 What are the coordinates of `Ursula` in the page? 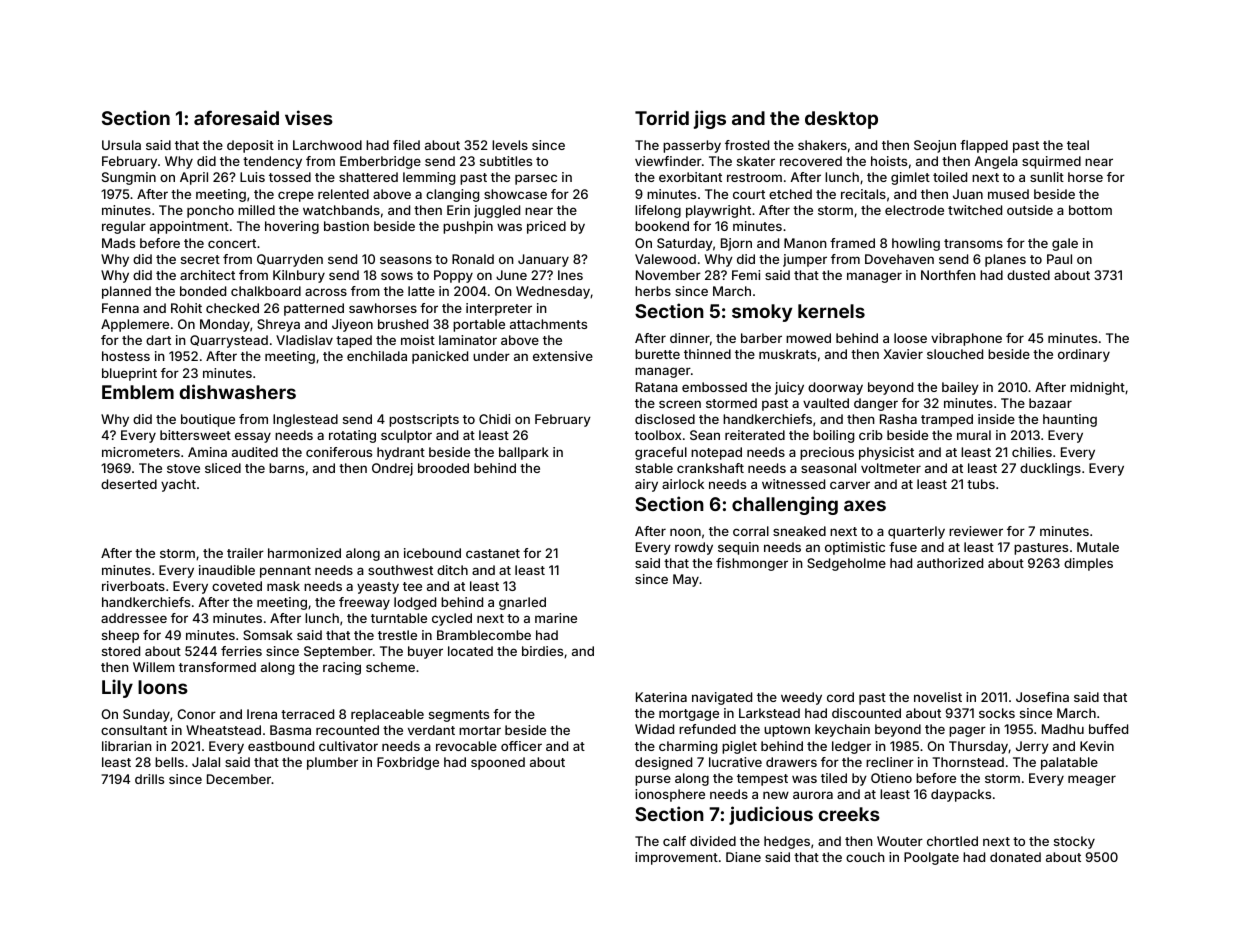 It's located at (121, 145).
